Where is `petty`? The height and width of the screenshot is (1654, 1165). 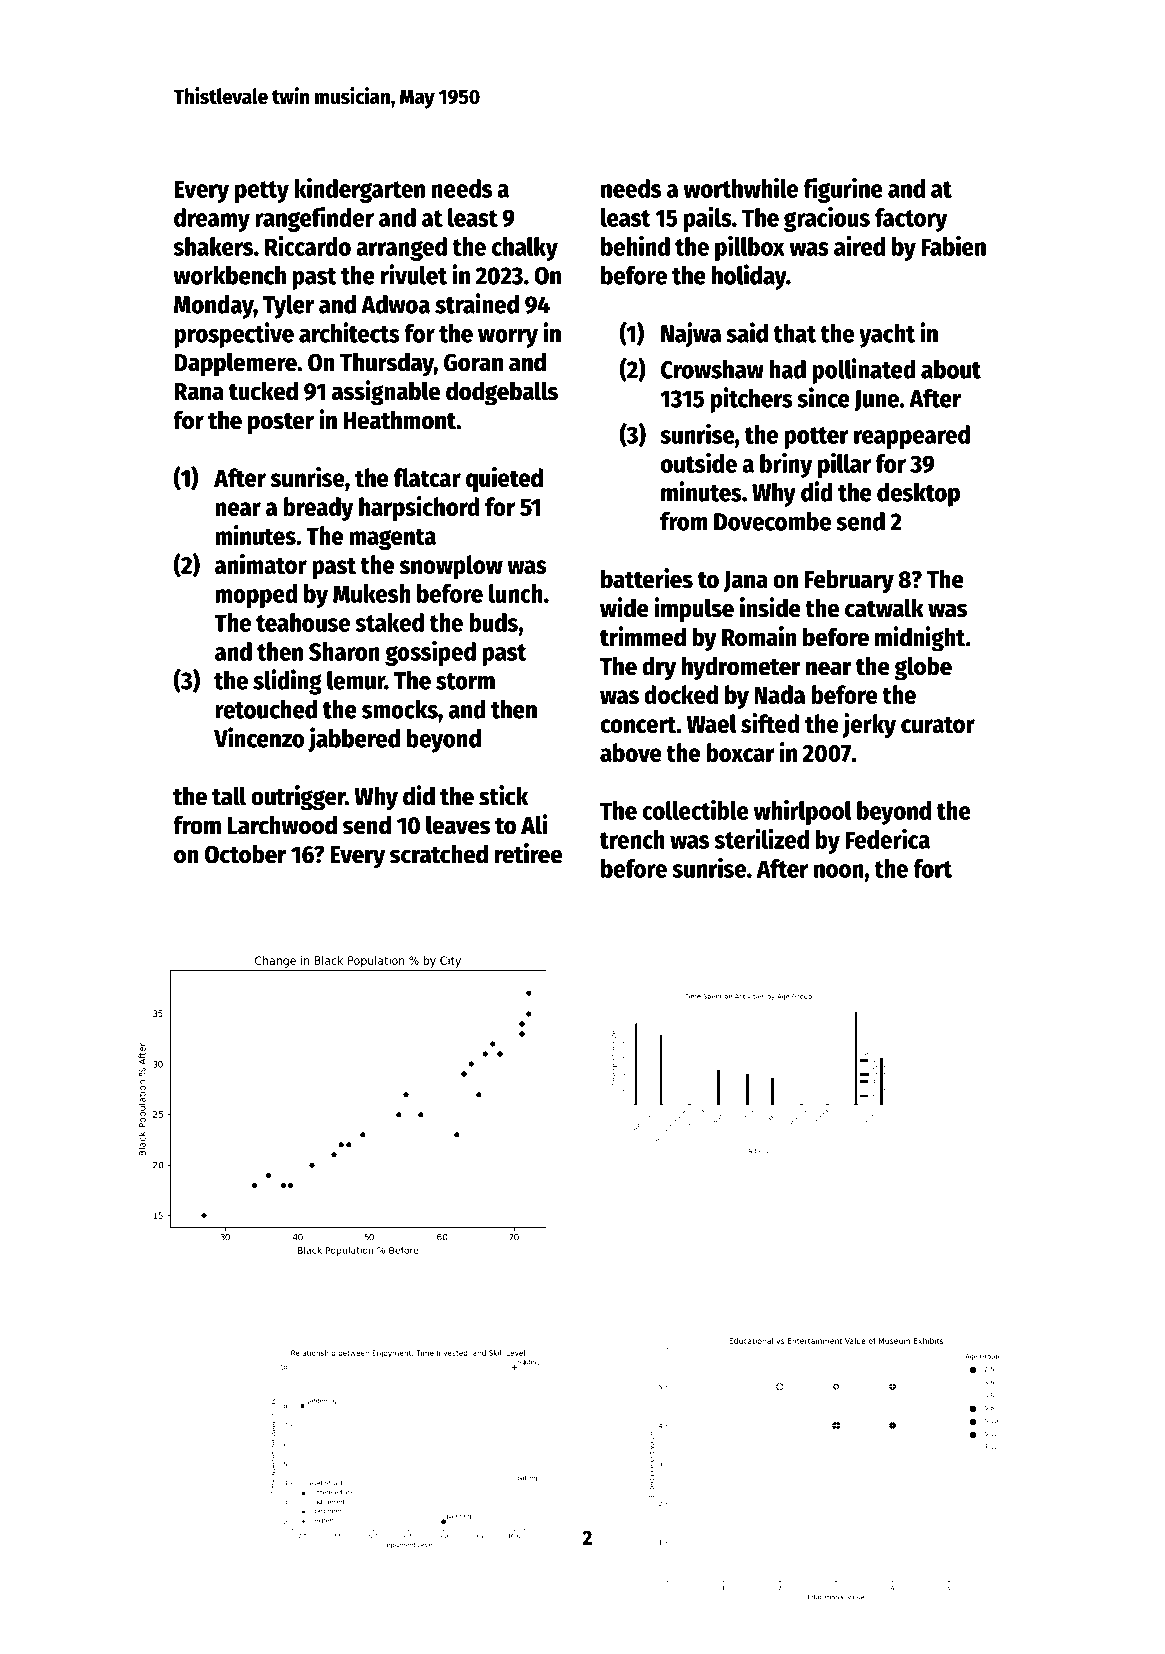 petty is located at coordinates (262, 192).
